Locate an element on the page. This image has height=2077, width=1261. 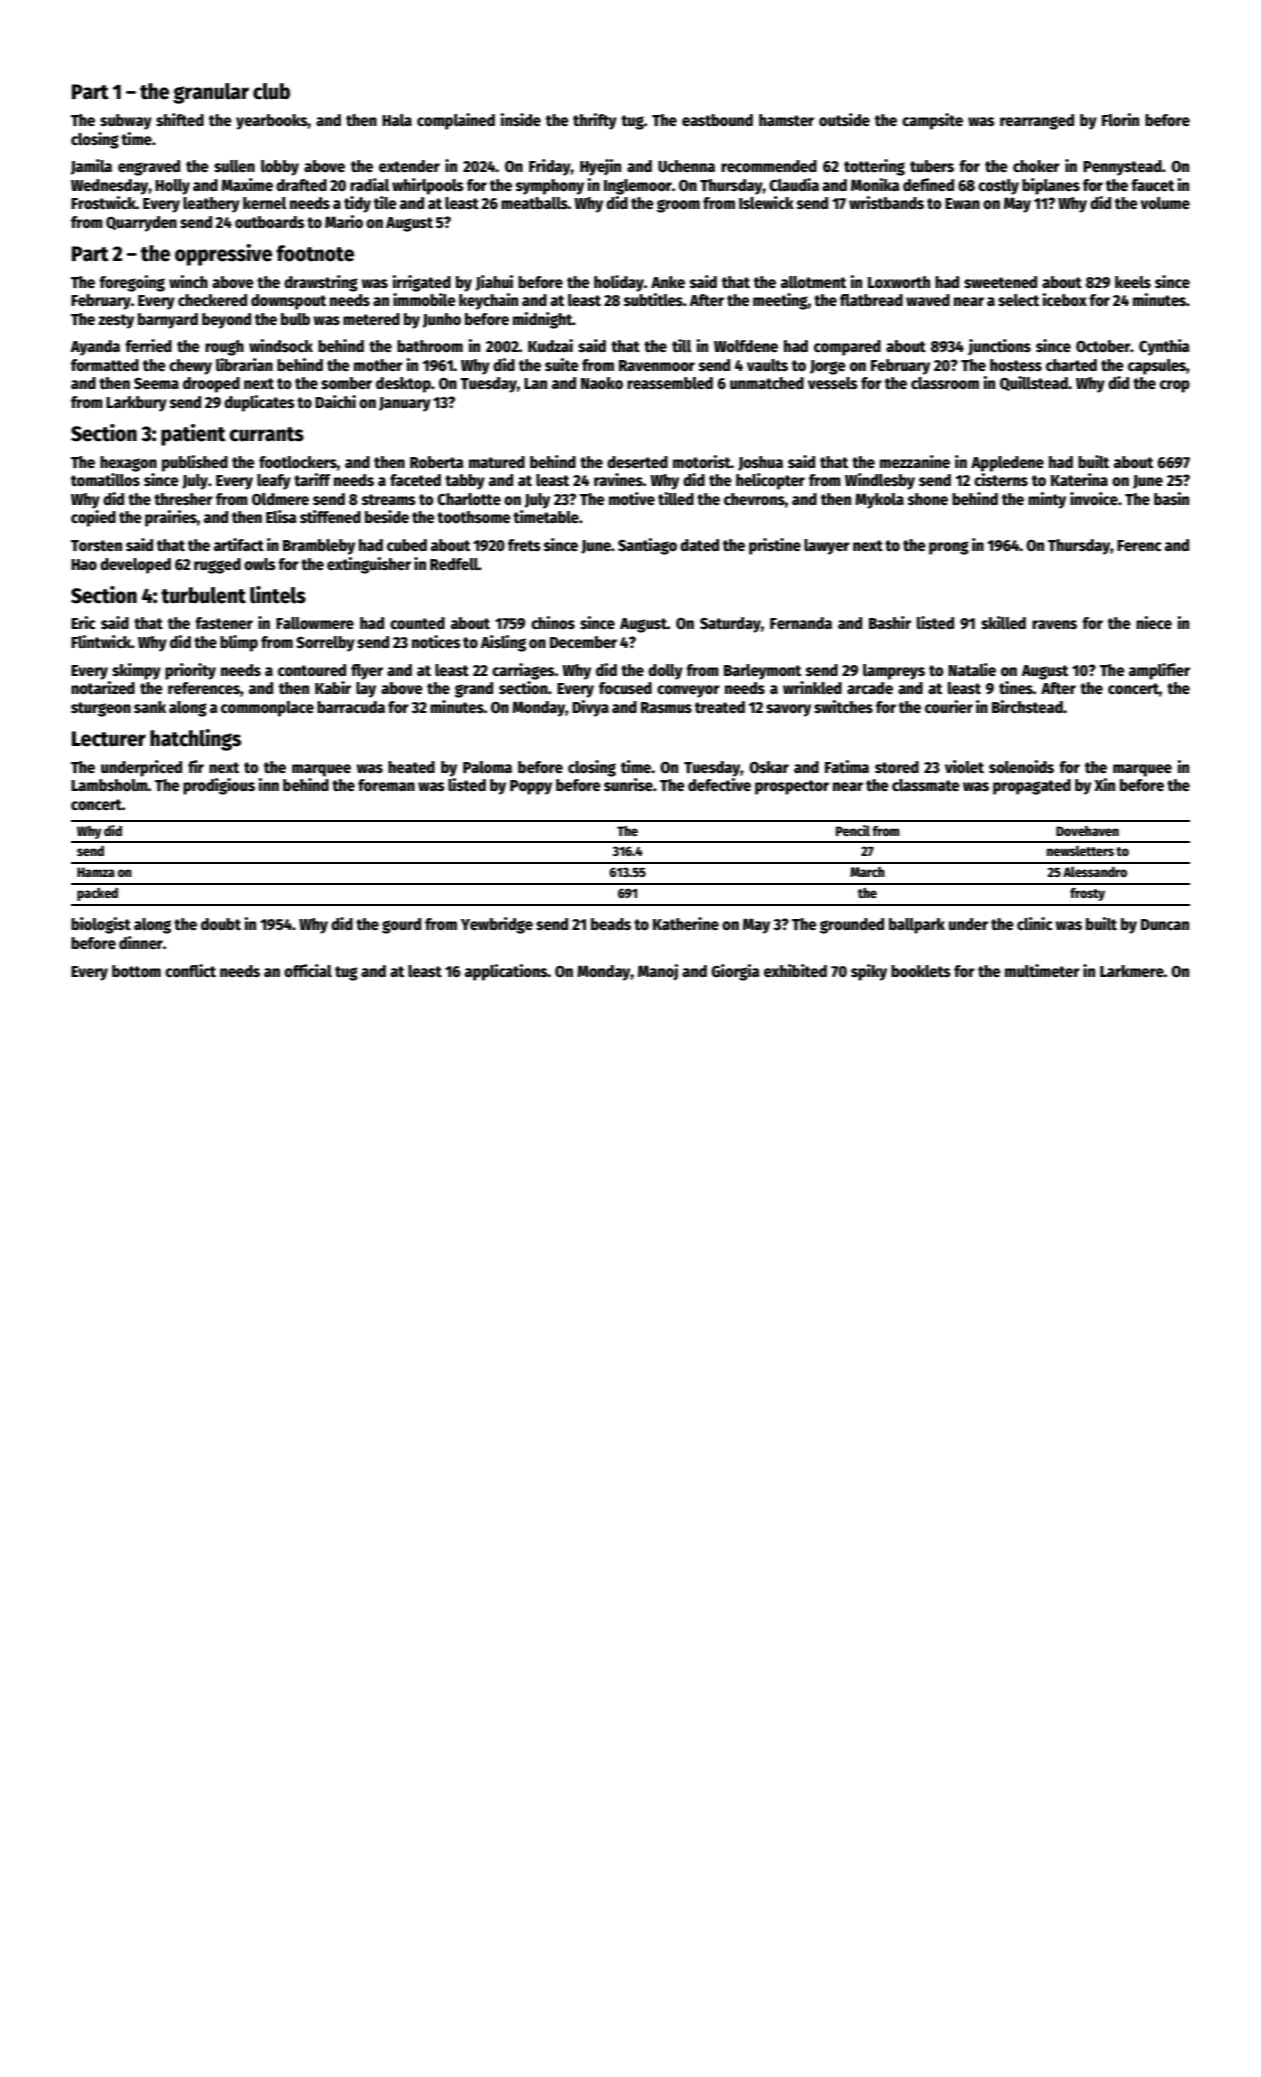
Lambsholm is located at coordinates (109, 785).
